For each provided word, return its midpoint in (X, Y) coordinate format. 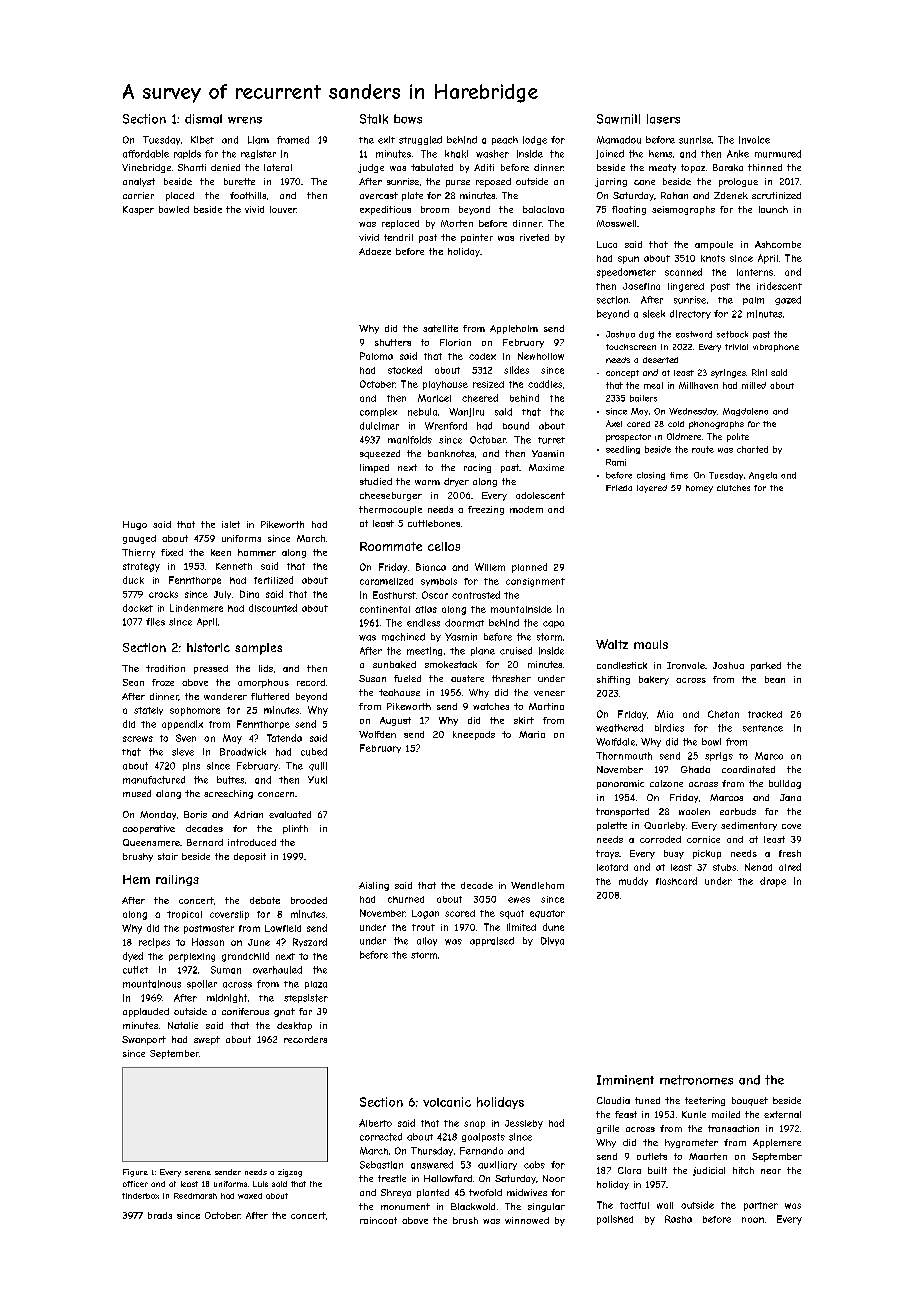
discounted (273, 608)
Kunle (694, 1114)
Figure (135, 1173)
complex (378, 412)
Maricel (434, 398)
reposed (493, 182)
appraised (492, 941)
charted (752, 449)
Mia (665, 714)
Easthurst (394, 595)
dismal (203, 119)
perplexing (192, 957)
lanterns (755, 272)
